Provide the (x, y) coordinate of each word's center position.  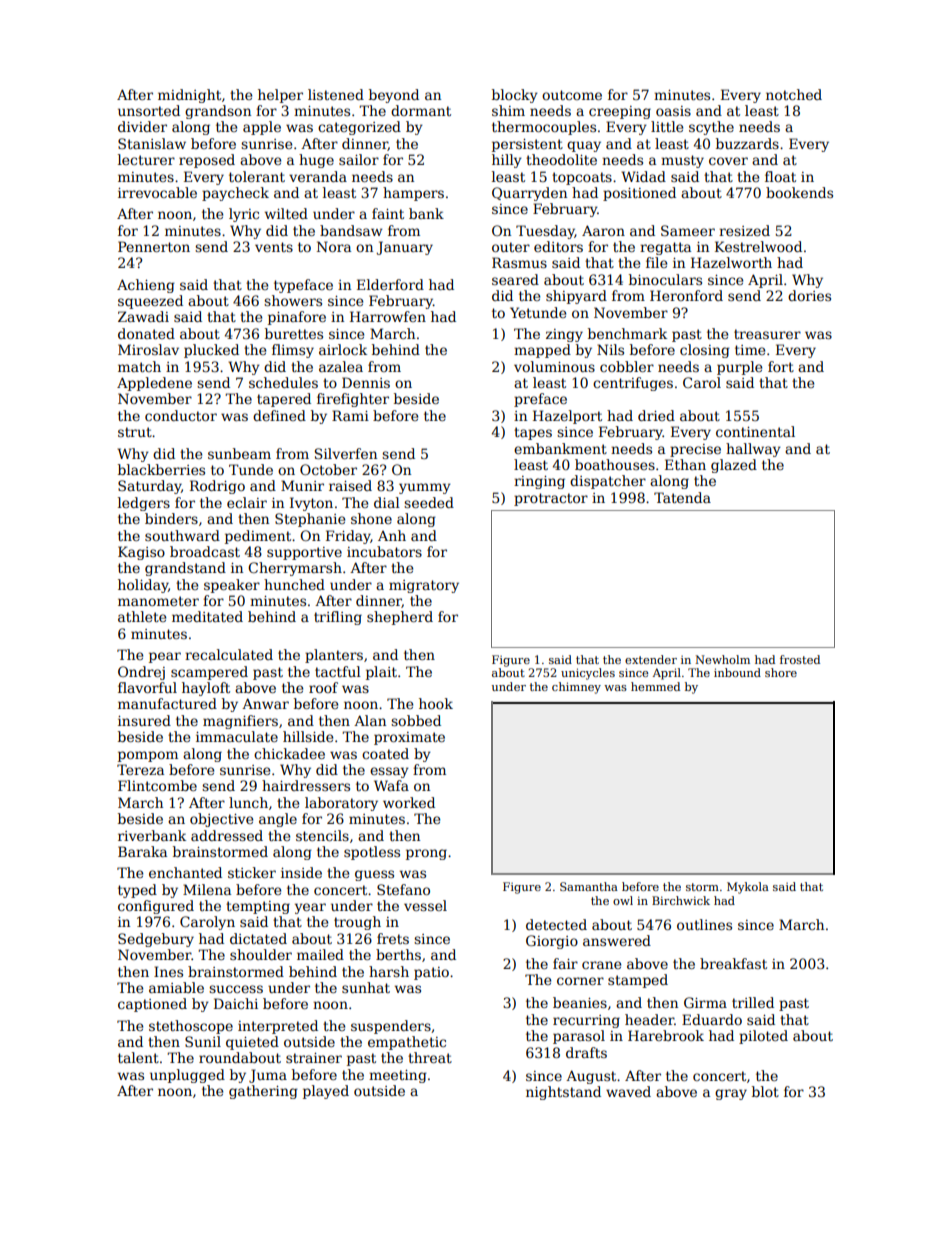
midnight (189, 96)
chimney (576, 688)
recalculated (229, 654)
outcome (572, 95)
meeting (398, 1076)
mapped (542, 351)
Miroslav (148, 349)
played (326, 1092)
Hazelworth (731, 262)
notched (794, 94)
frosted (800, 659)
